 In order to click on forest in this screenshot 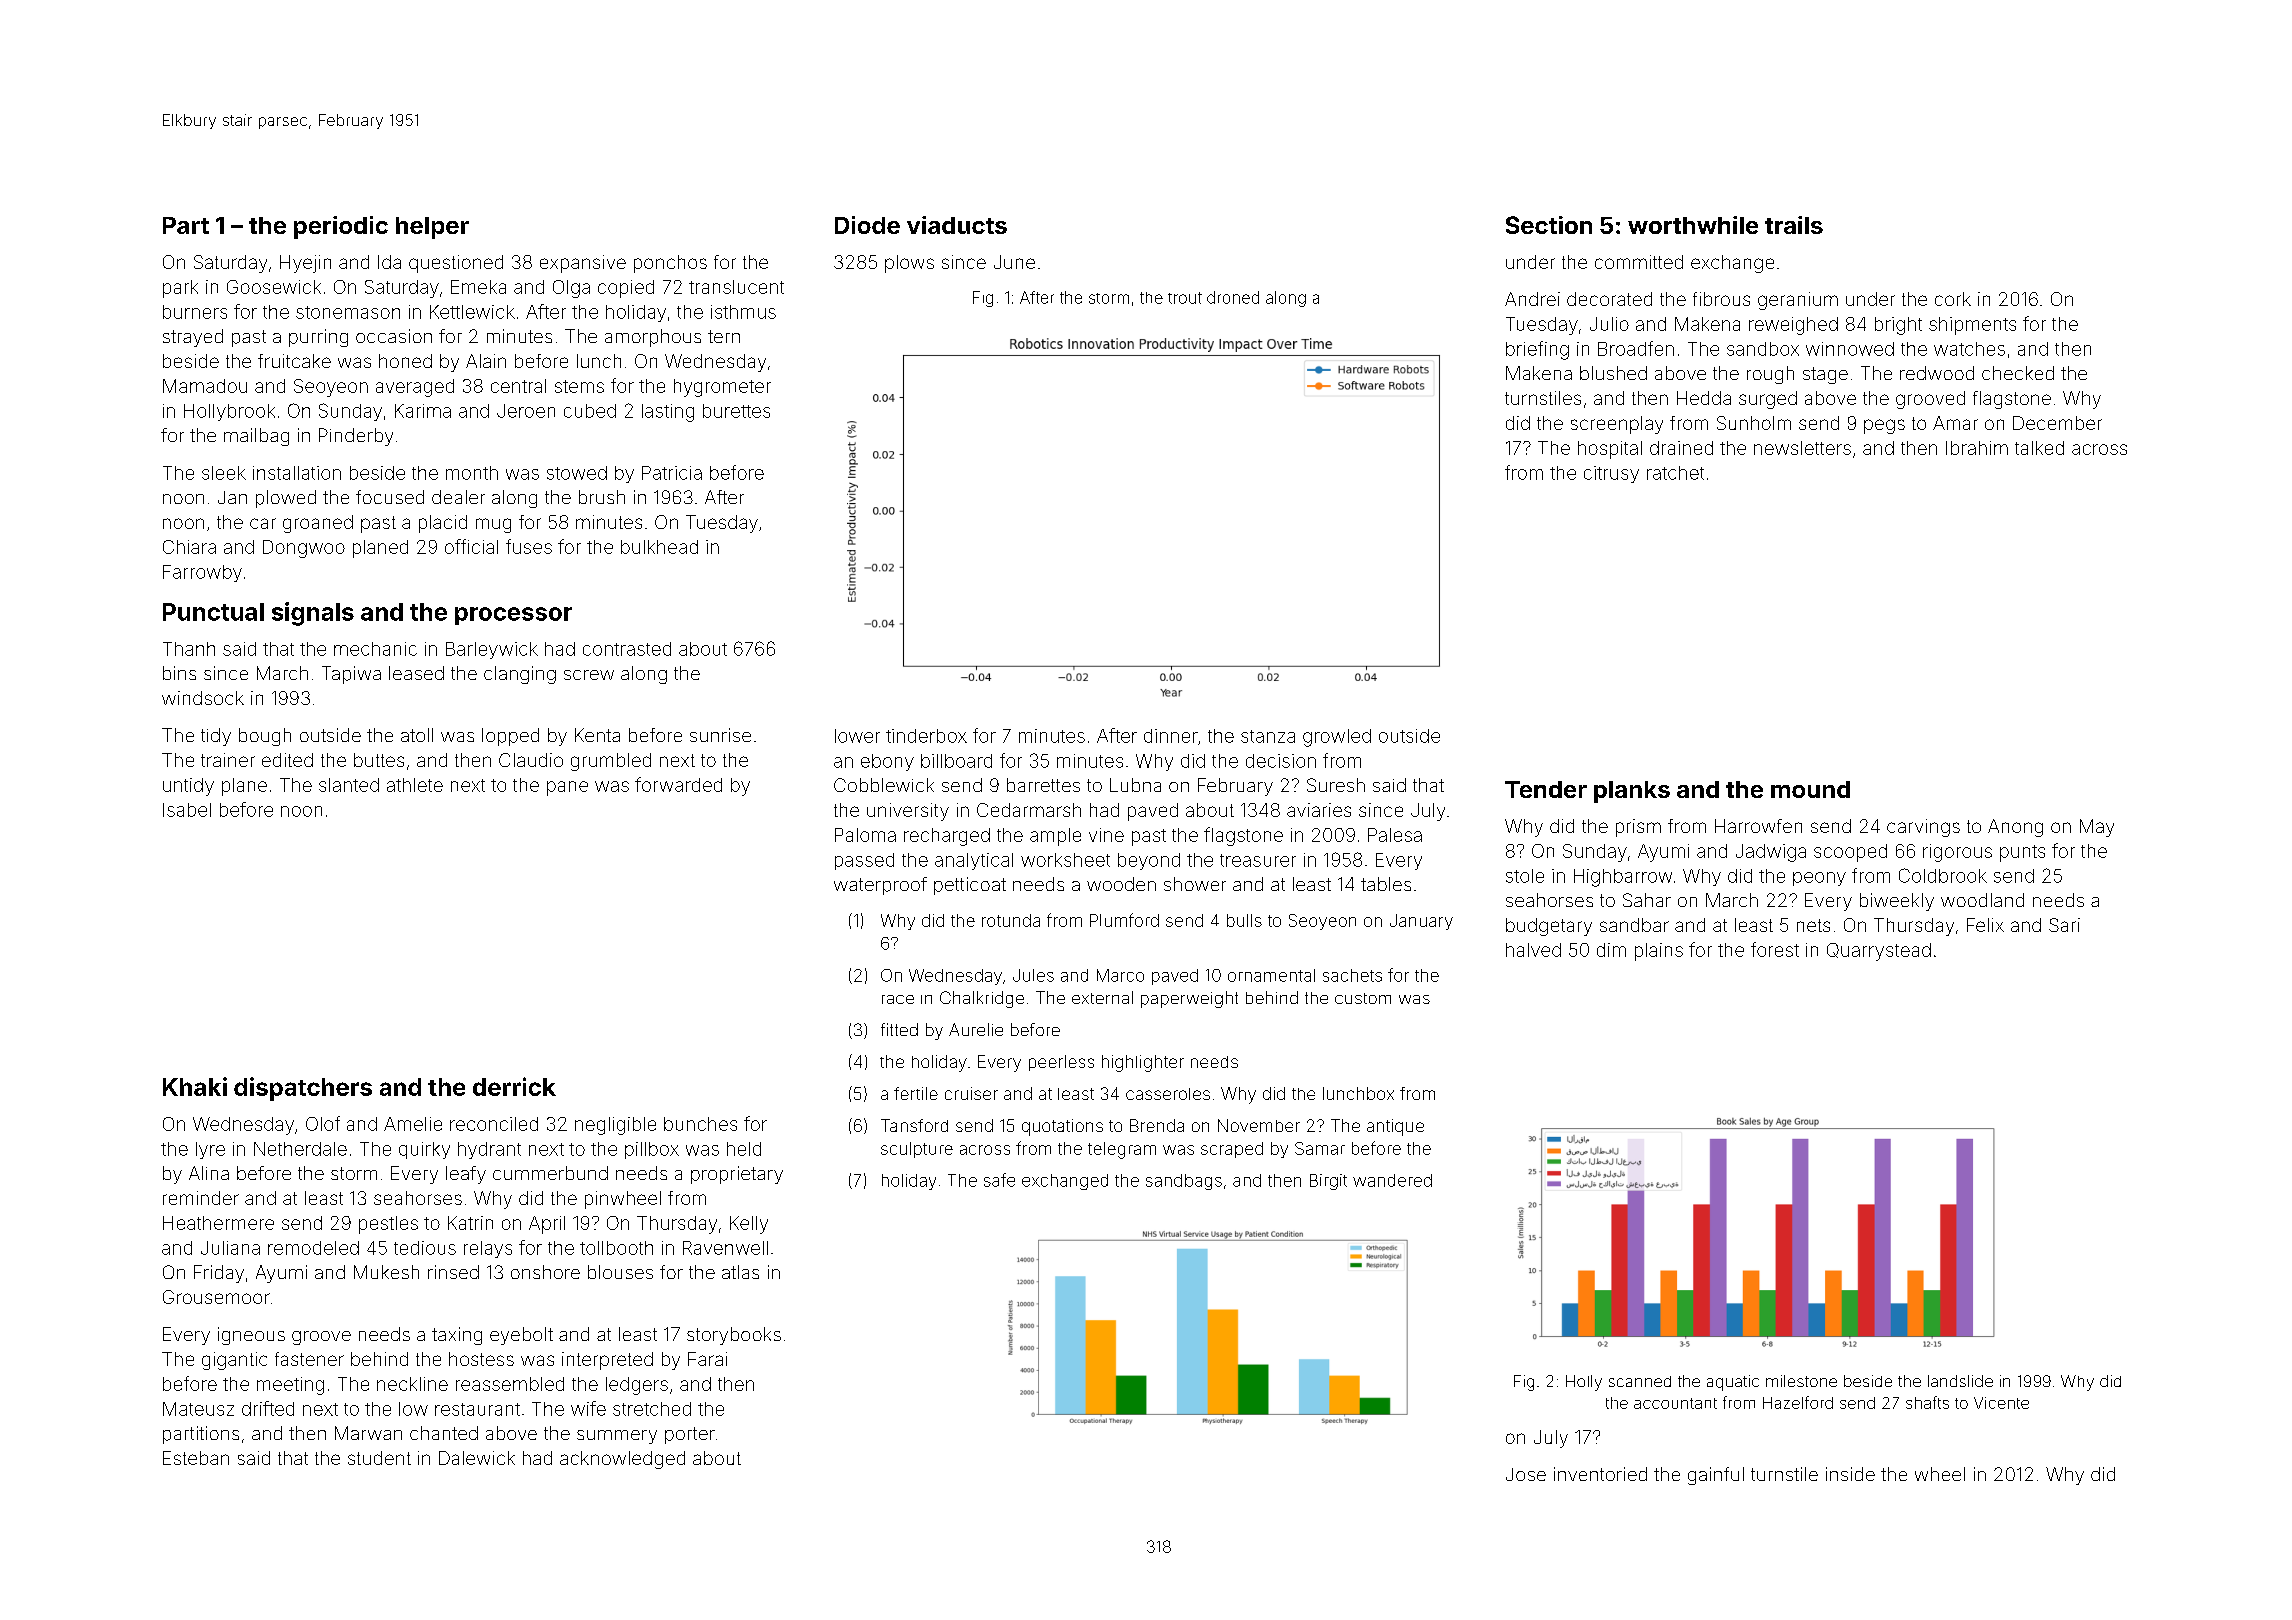, I will do `click(1775, 949)`.
